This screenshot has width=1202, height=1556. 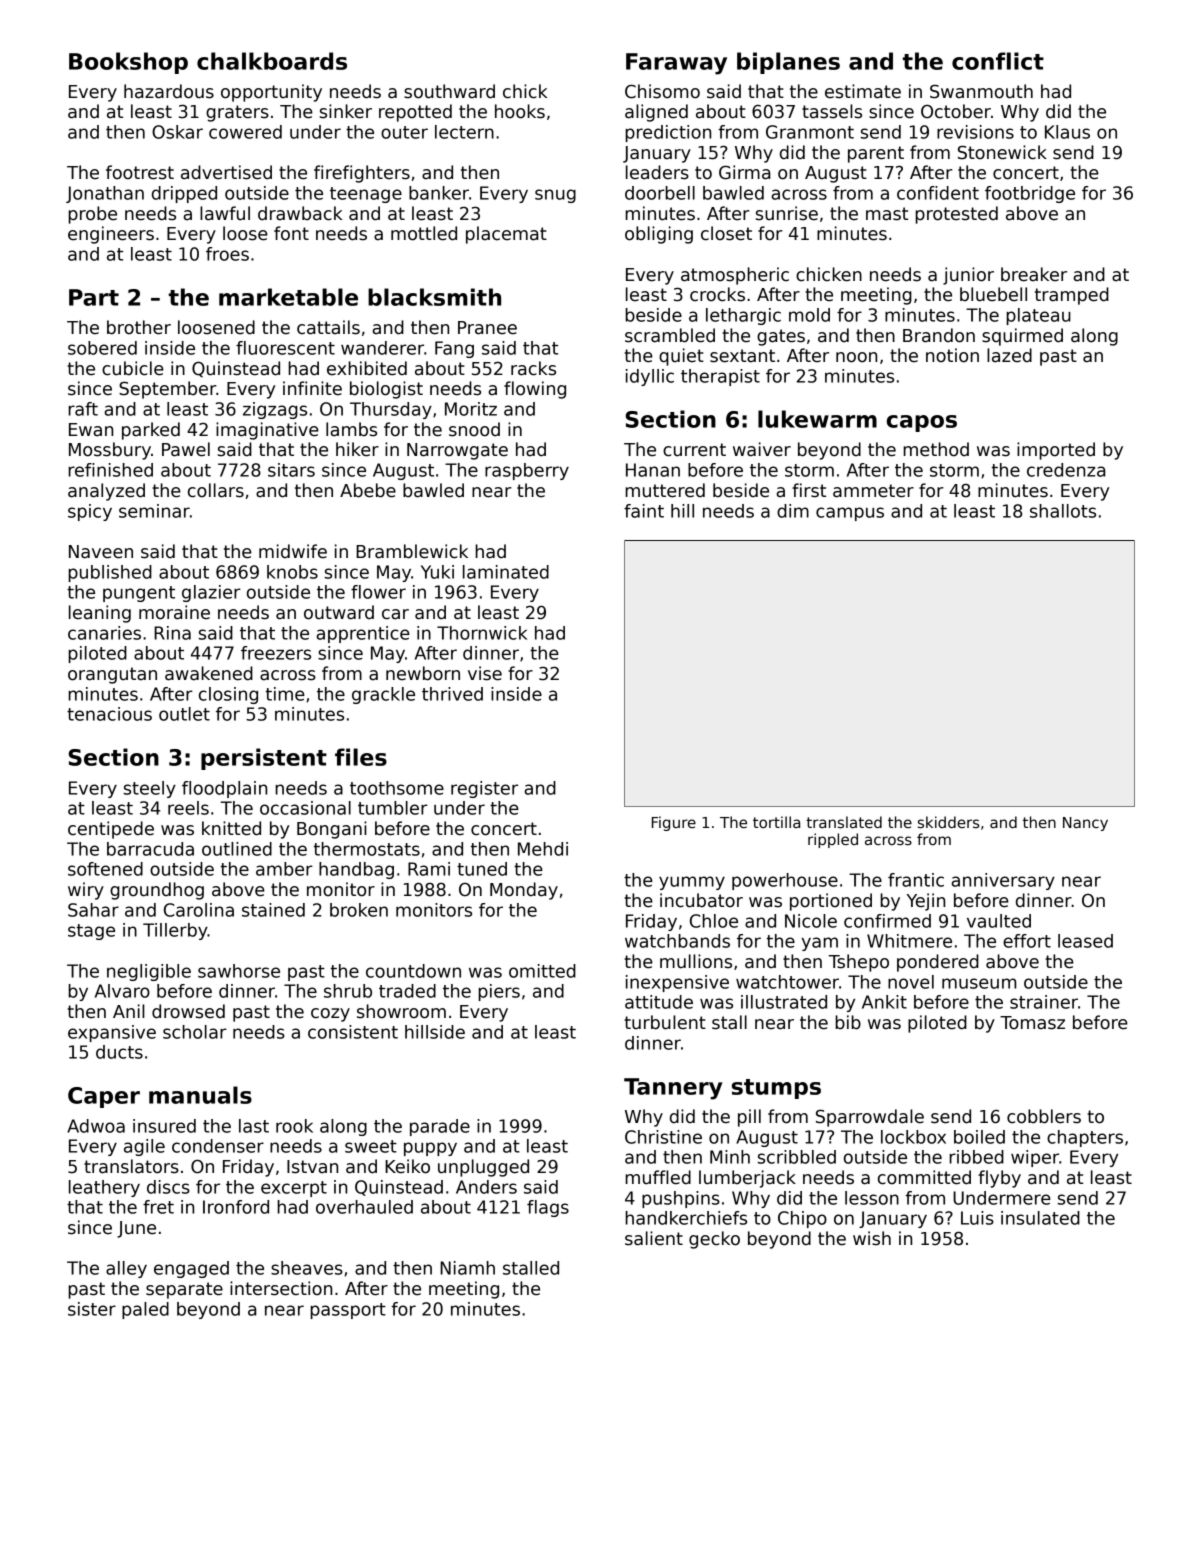 I want to click on parent, so click(x=876, y=154).
